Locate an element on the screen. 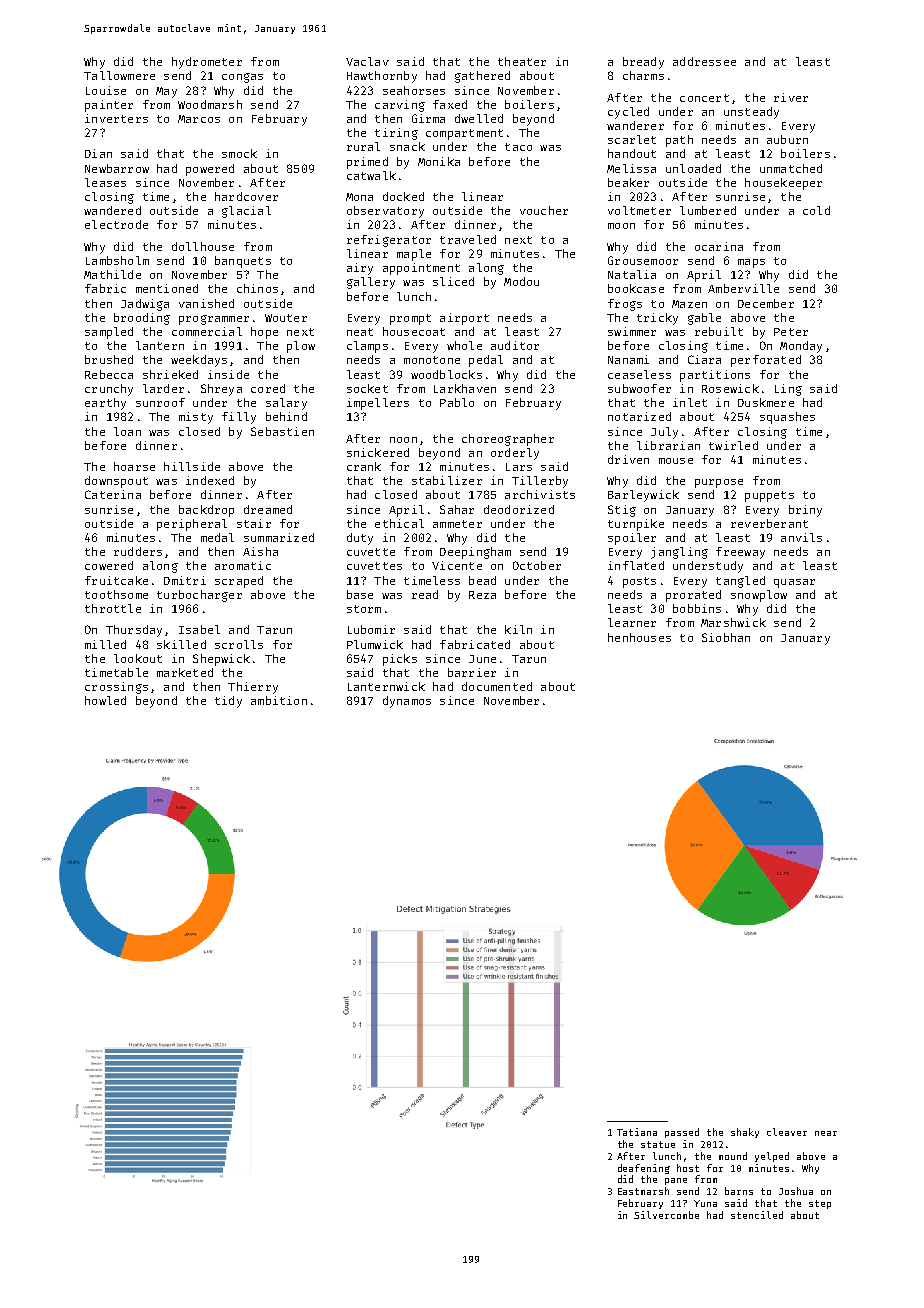  howled is located at coordinates (105, 700).
